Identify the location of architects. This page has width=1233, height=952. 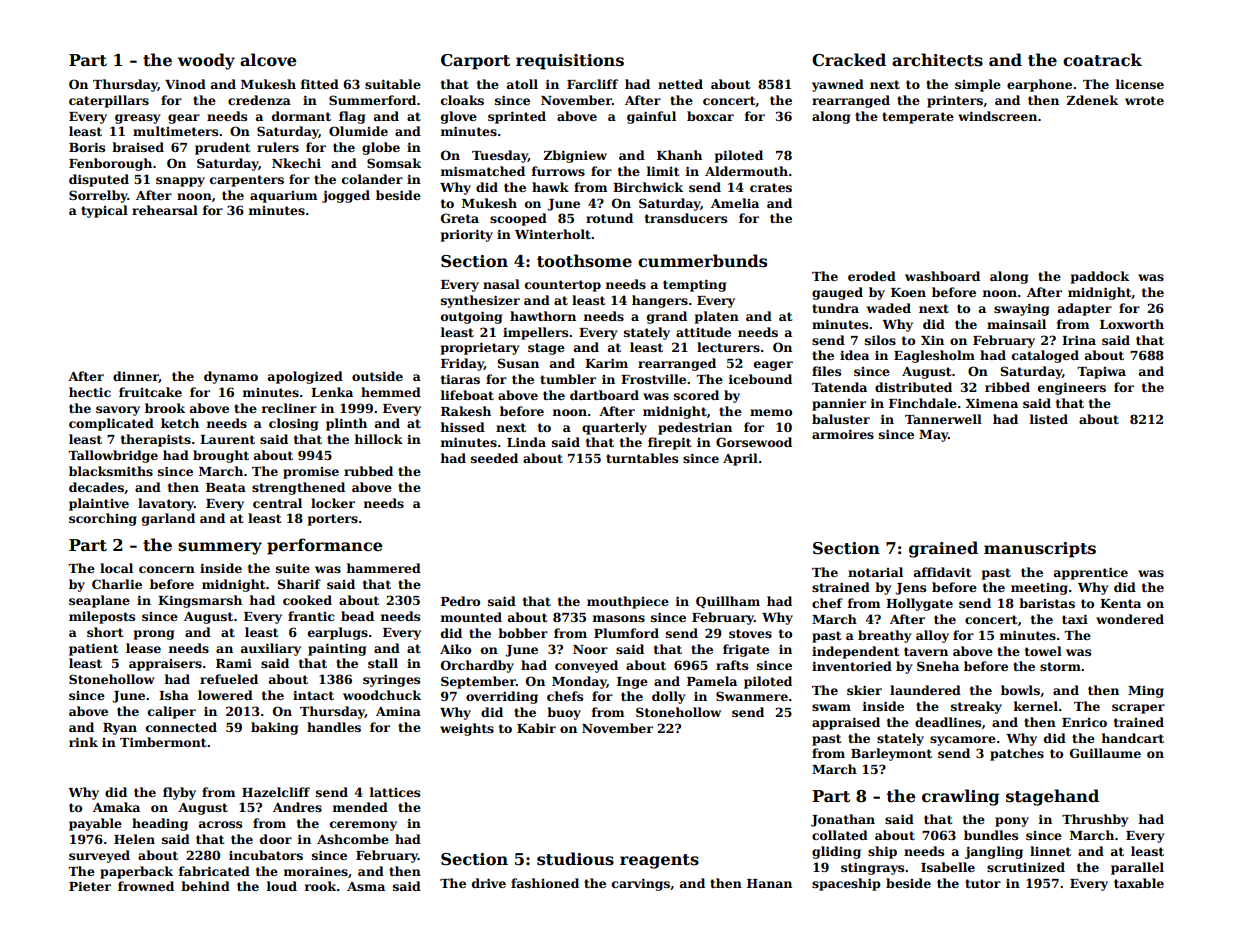
(937, 60).
